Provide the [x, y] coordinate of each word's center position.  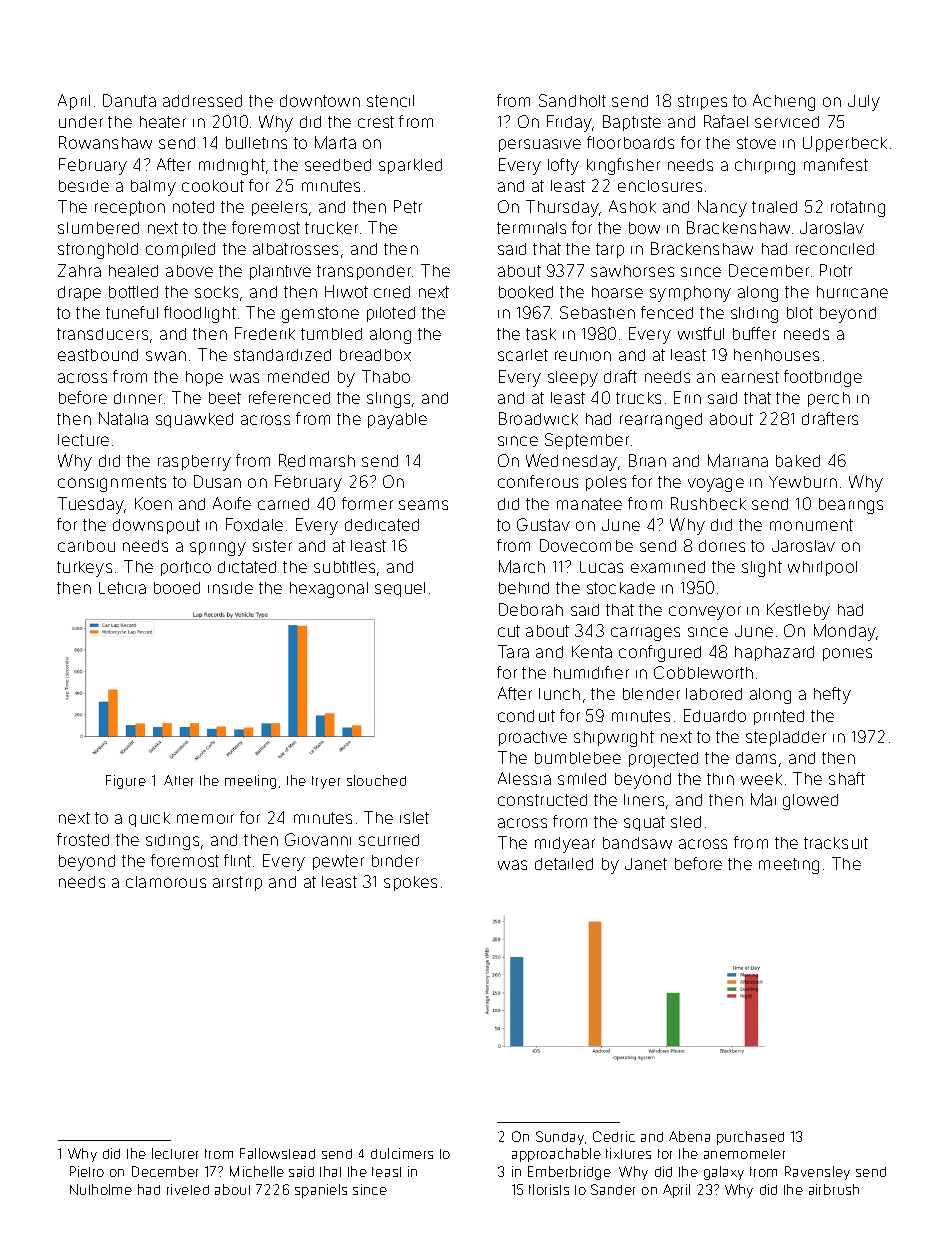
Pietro [87, 1171]
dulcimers [402, 1153]
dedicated [382, 525]
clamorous [166, 882]
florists [549, 1189]
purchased [750, 1138]
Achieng [784, 102]
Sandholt [572, 100]
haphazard [774, 653]
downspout [156, 526]
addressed [202, 101]
